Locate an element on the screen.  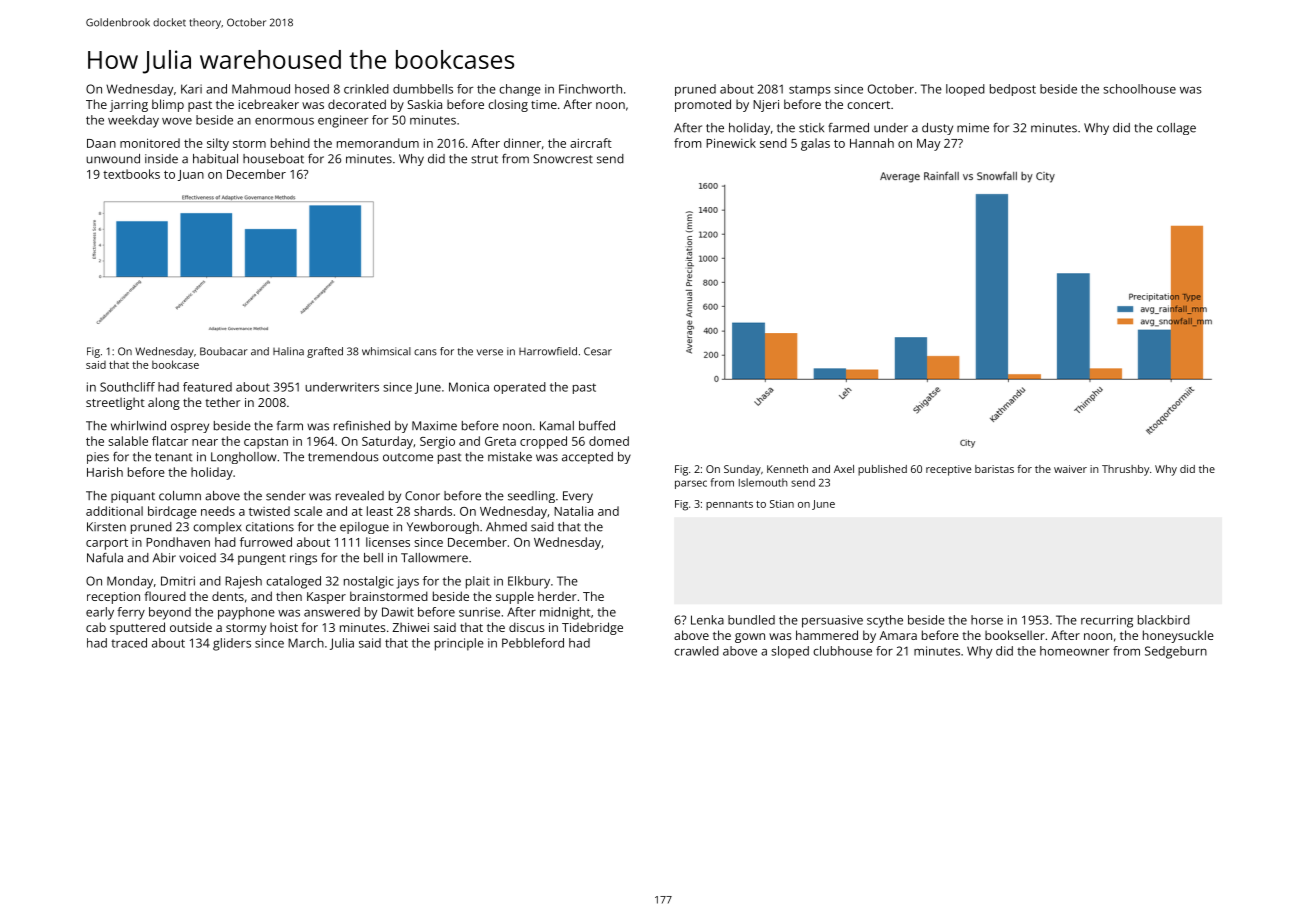
looped is located at coordinates (965, 90).
